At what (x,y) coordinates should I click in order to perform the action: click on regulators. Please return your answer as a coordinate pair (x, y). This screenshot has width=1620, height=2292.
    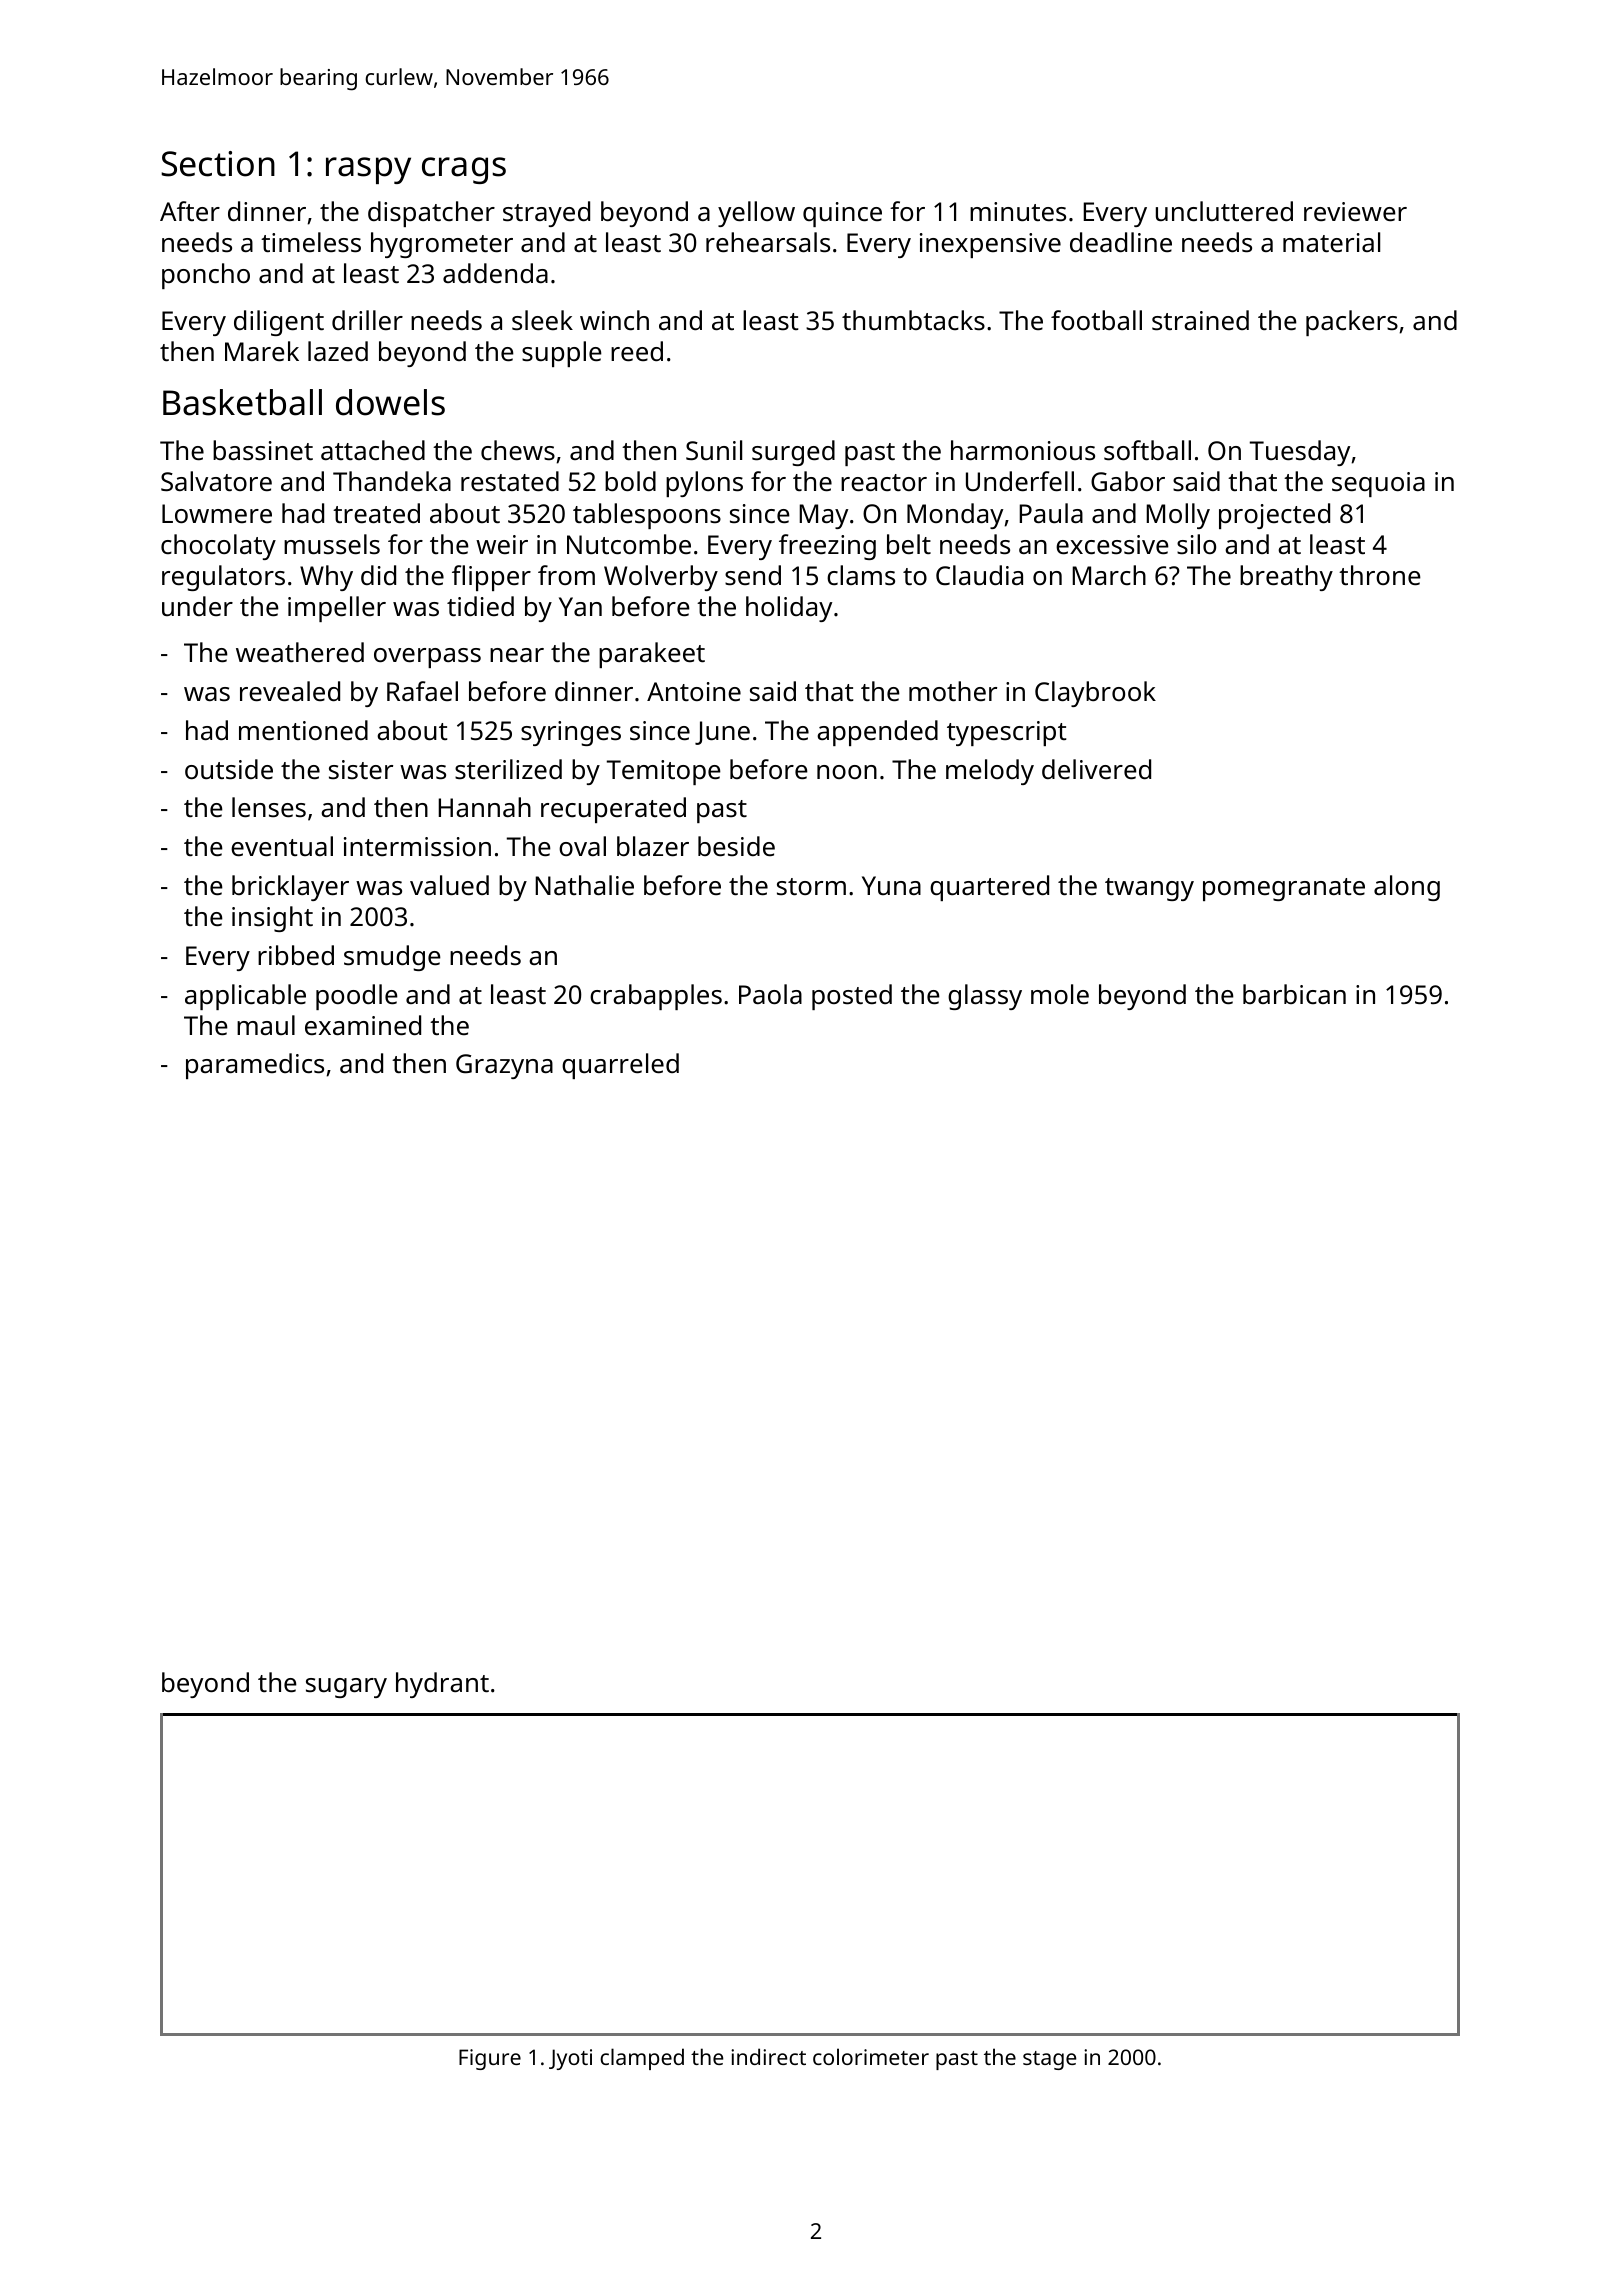
    Looking at the image, I should click on (223, 578).
